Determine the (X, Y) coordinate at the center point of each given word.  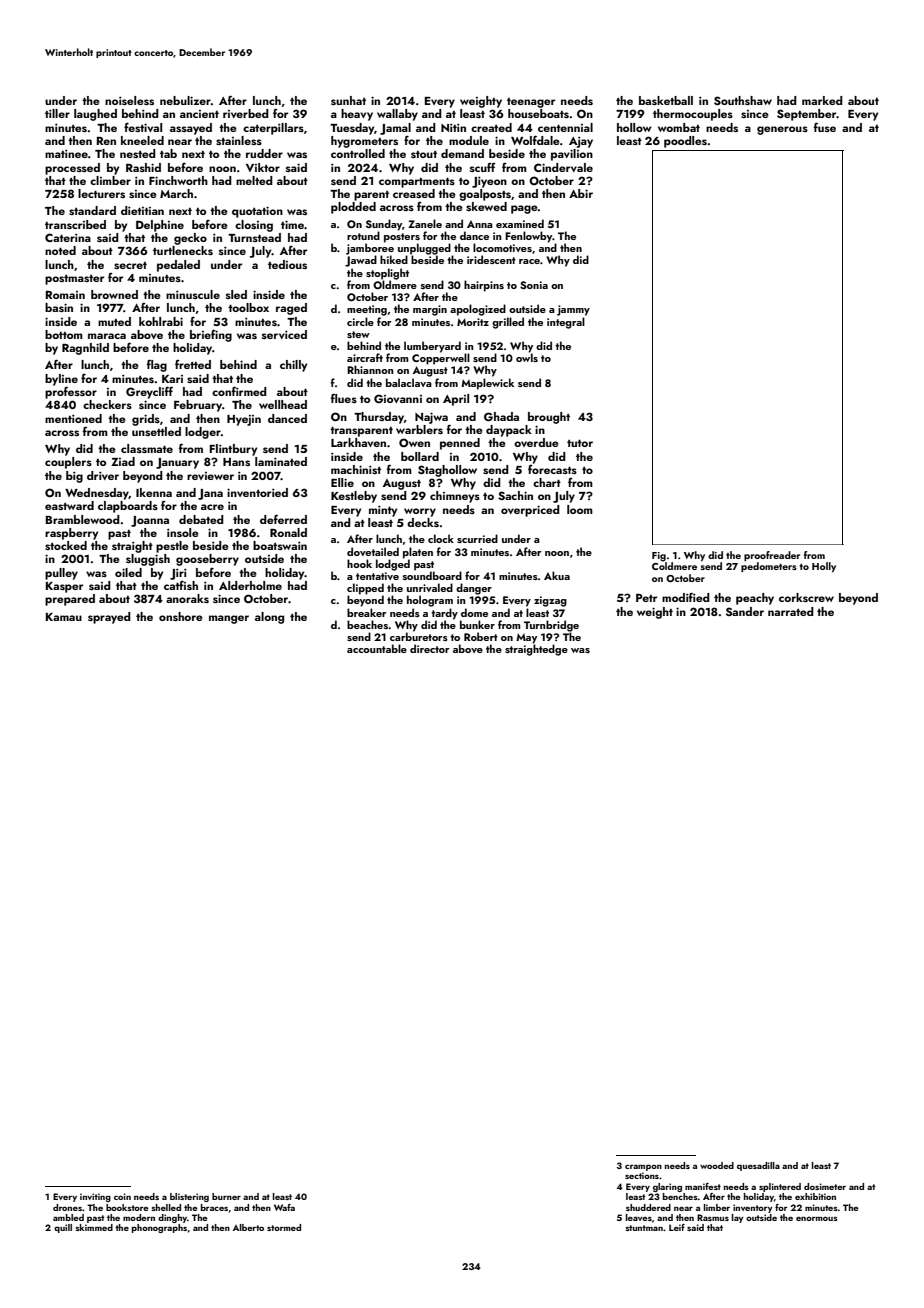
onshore (181, 616)
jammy (573, 310)
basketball (666, 100)
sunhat (348, 100)
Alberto (248, 1227)
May (526, 639)
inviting (95, 1197)
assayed (191, 129)
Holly (824, 567)
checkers (107, 404)
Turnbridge (551, 626)
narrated (791, 611)
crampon (643, 1167)
